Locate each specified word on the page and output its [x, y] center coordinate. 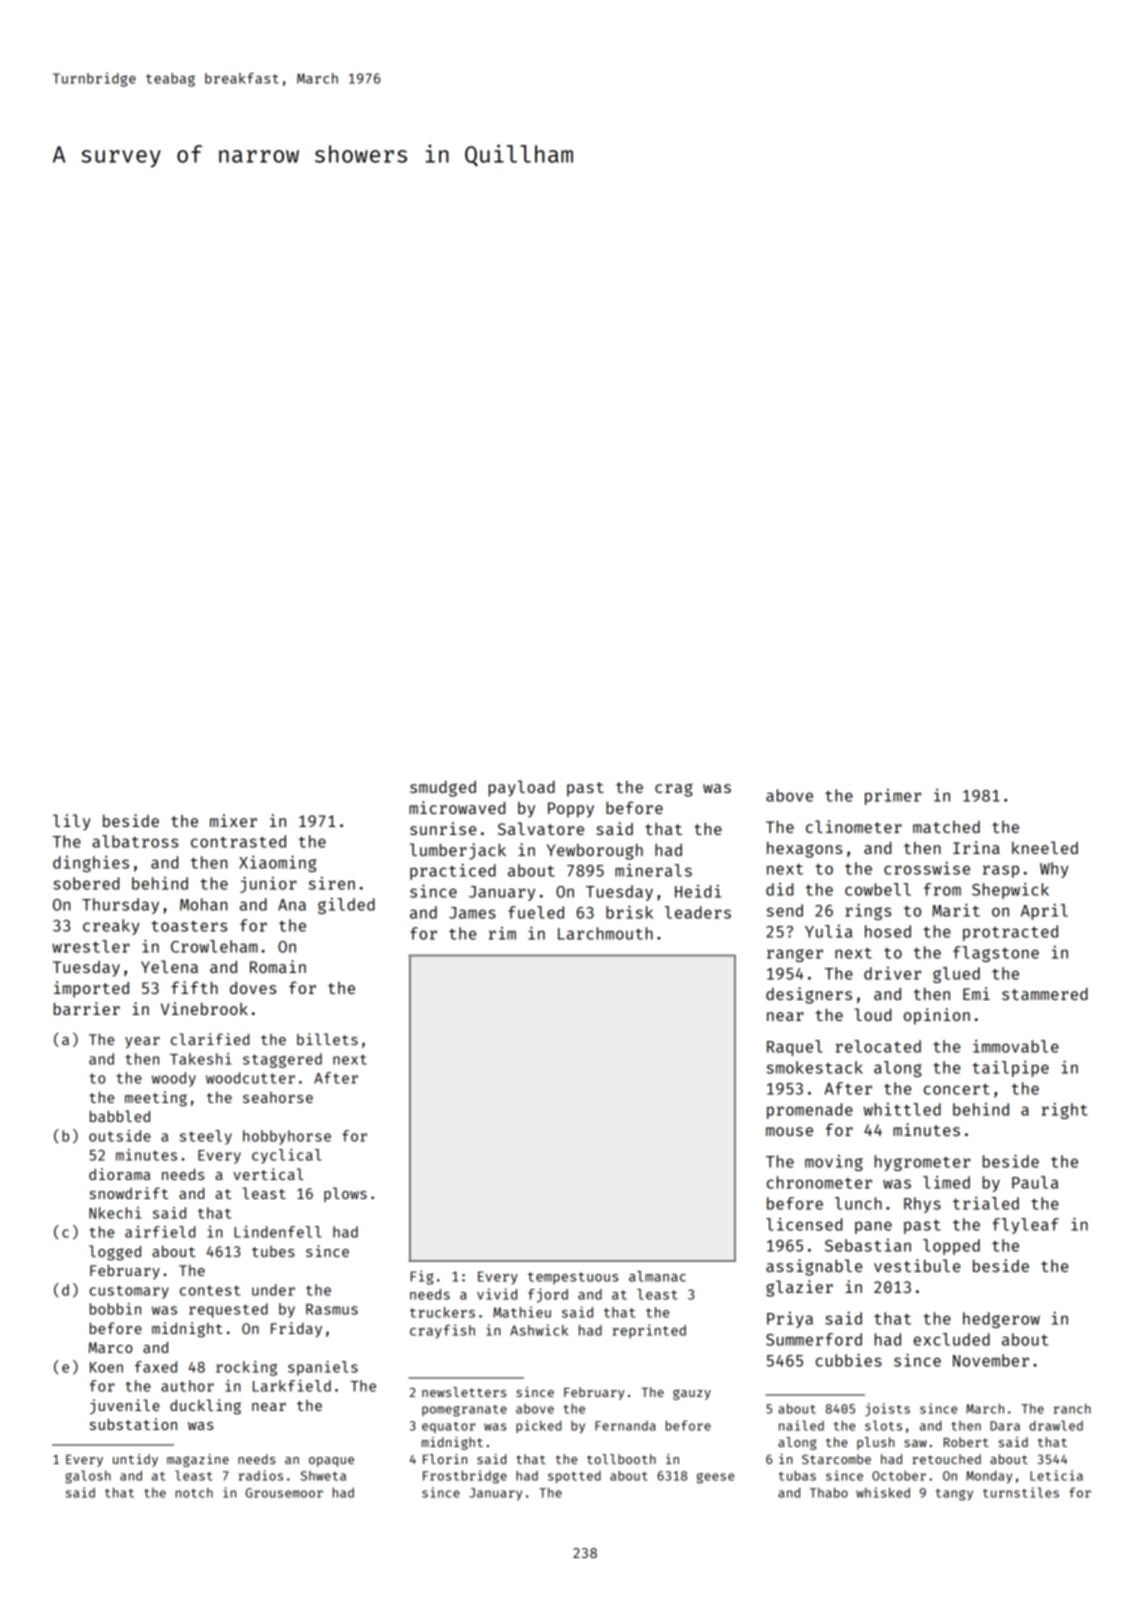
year [142, 1042]
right [1064, 1111]
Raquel [795, 1048]
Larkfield [292, 1386]
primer [893, 797]
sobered [86, 883]
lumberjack [458, 851]
